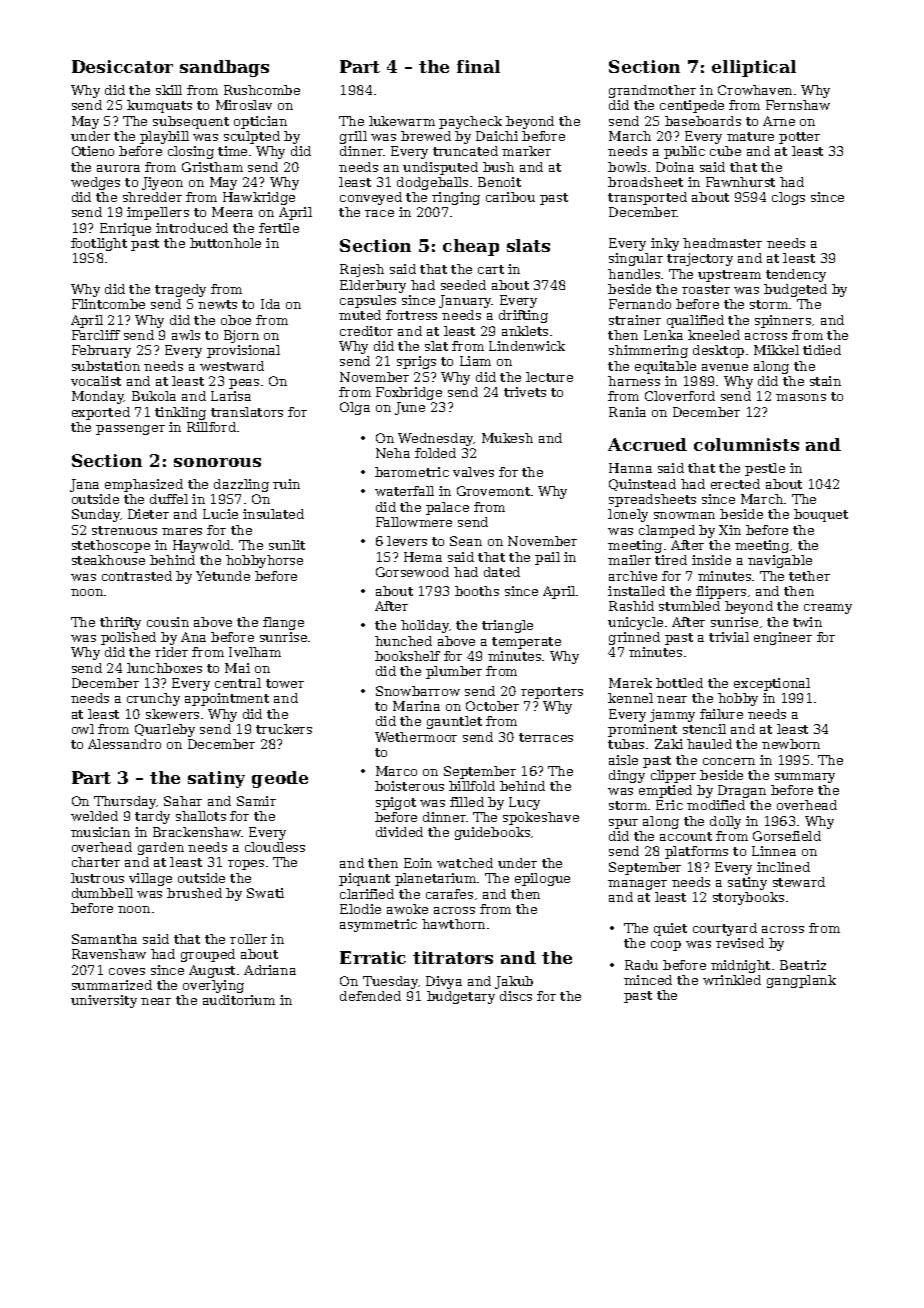  What do you see at coordinates (275, 847) in the screenshot?
I see `cloudless` at bounding box center [275, 847].
